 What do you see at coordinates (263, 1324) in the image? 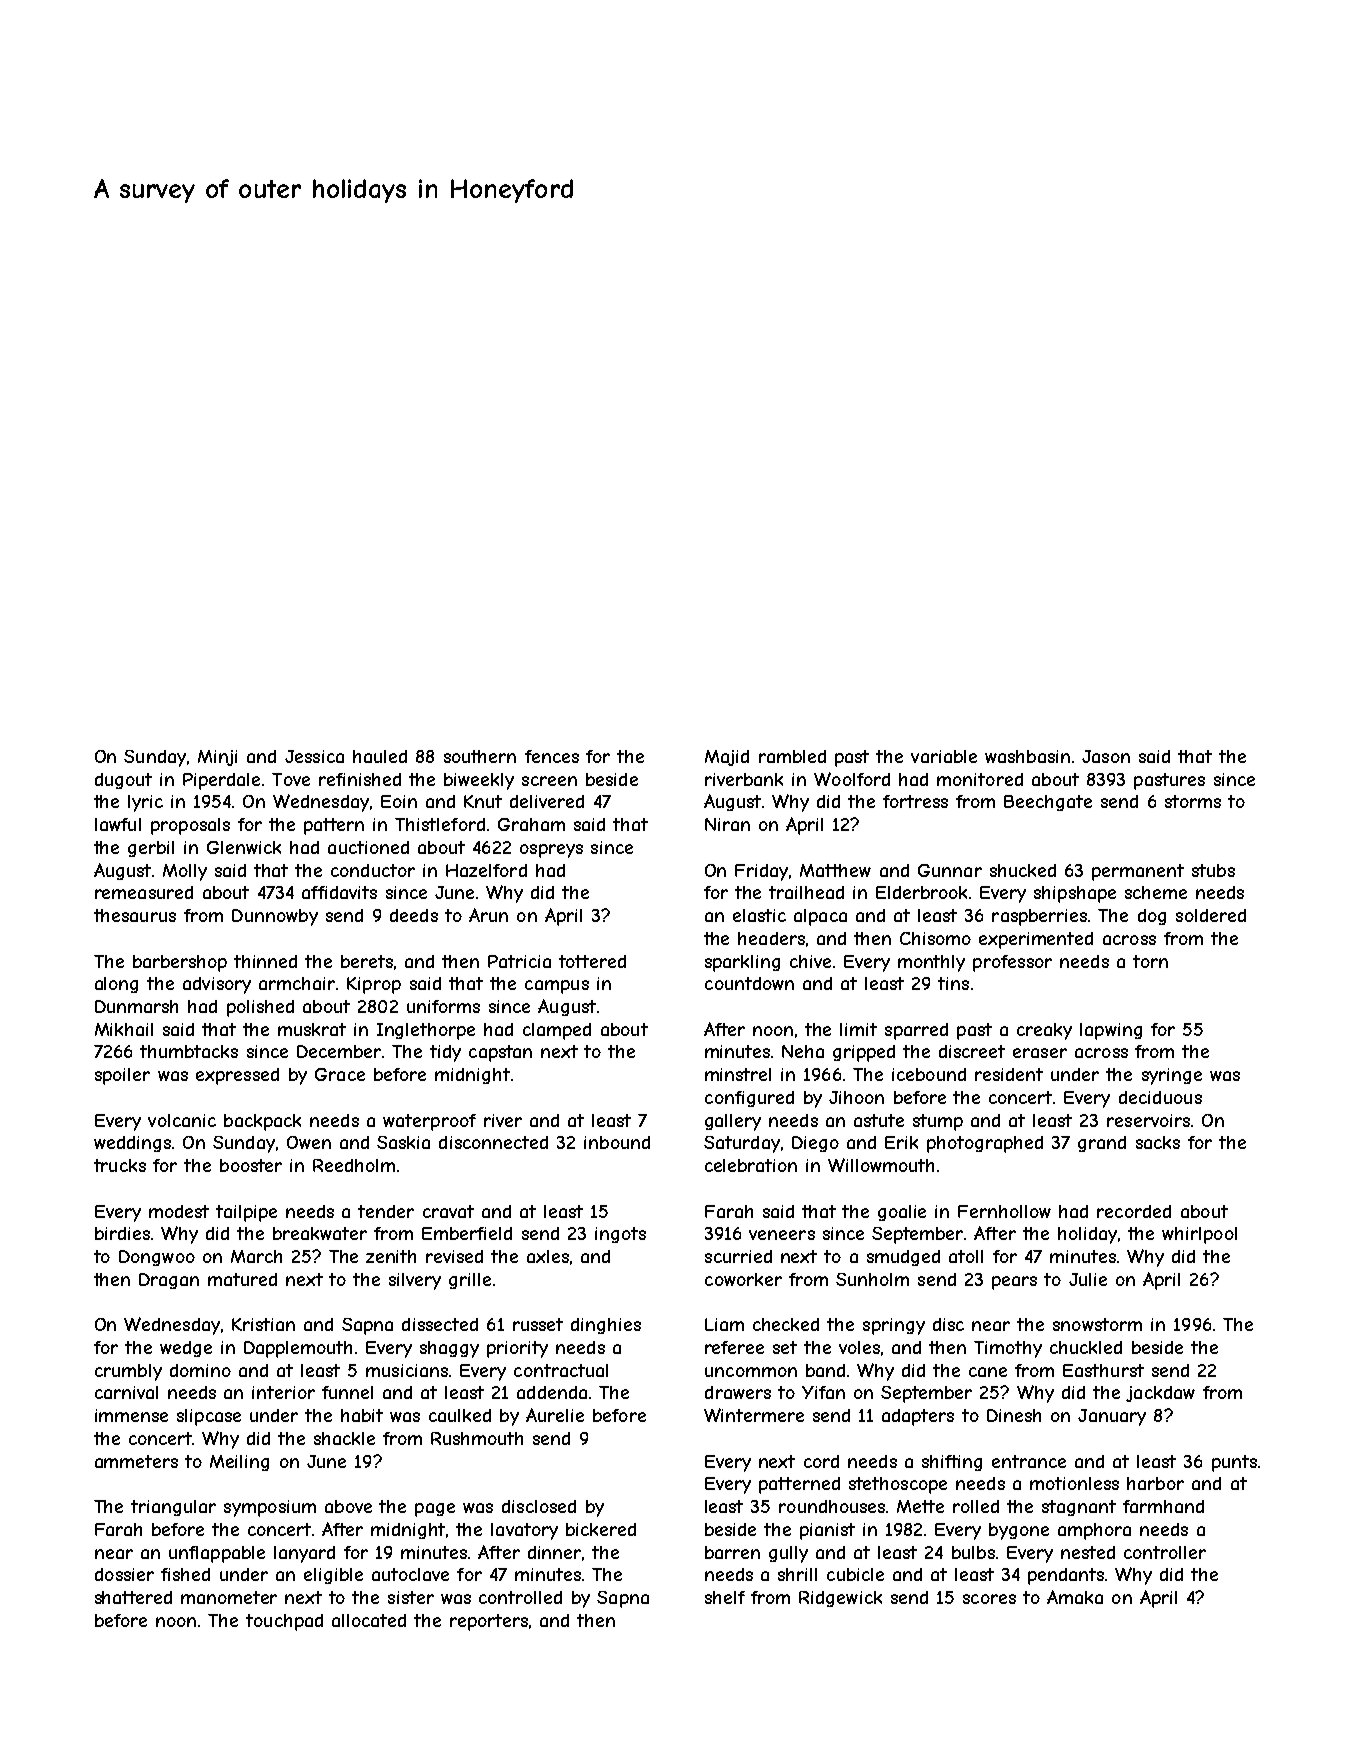
I see `Kristian` at bounding box center [263, 1324].
